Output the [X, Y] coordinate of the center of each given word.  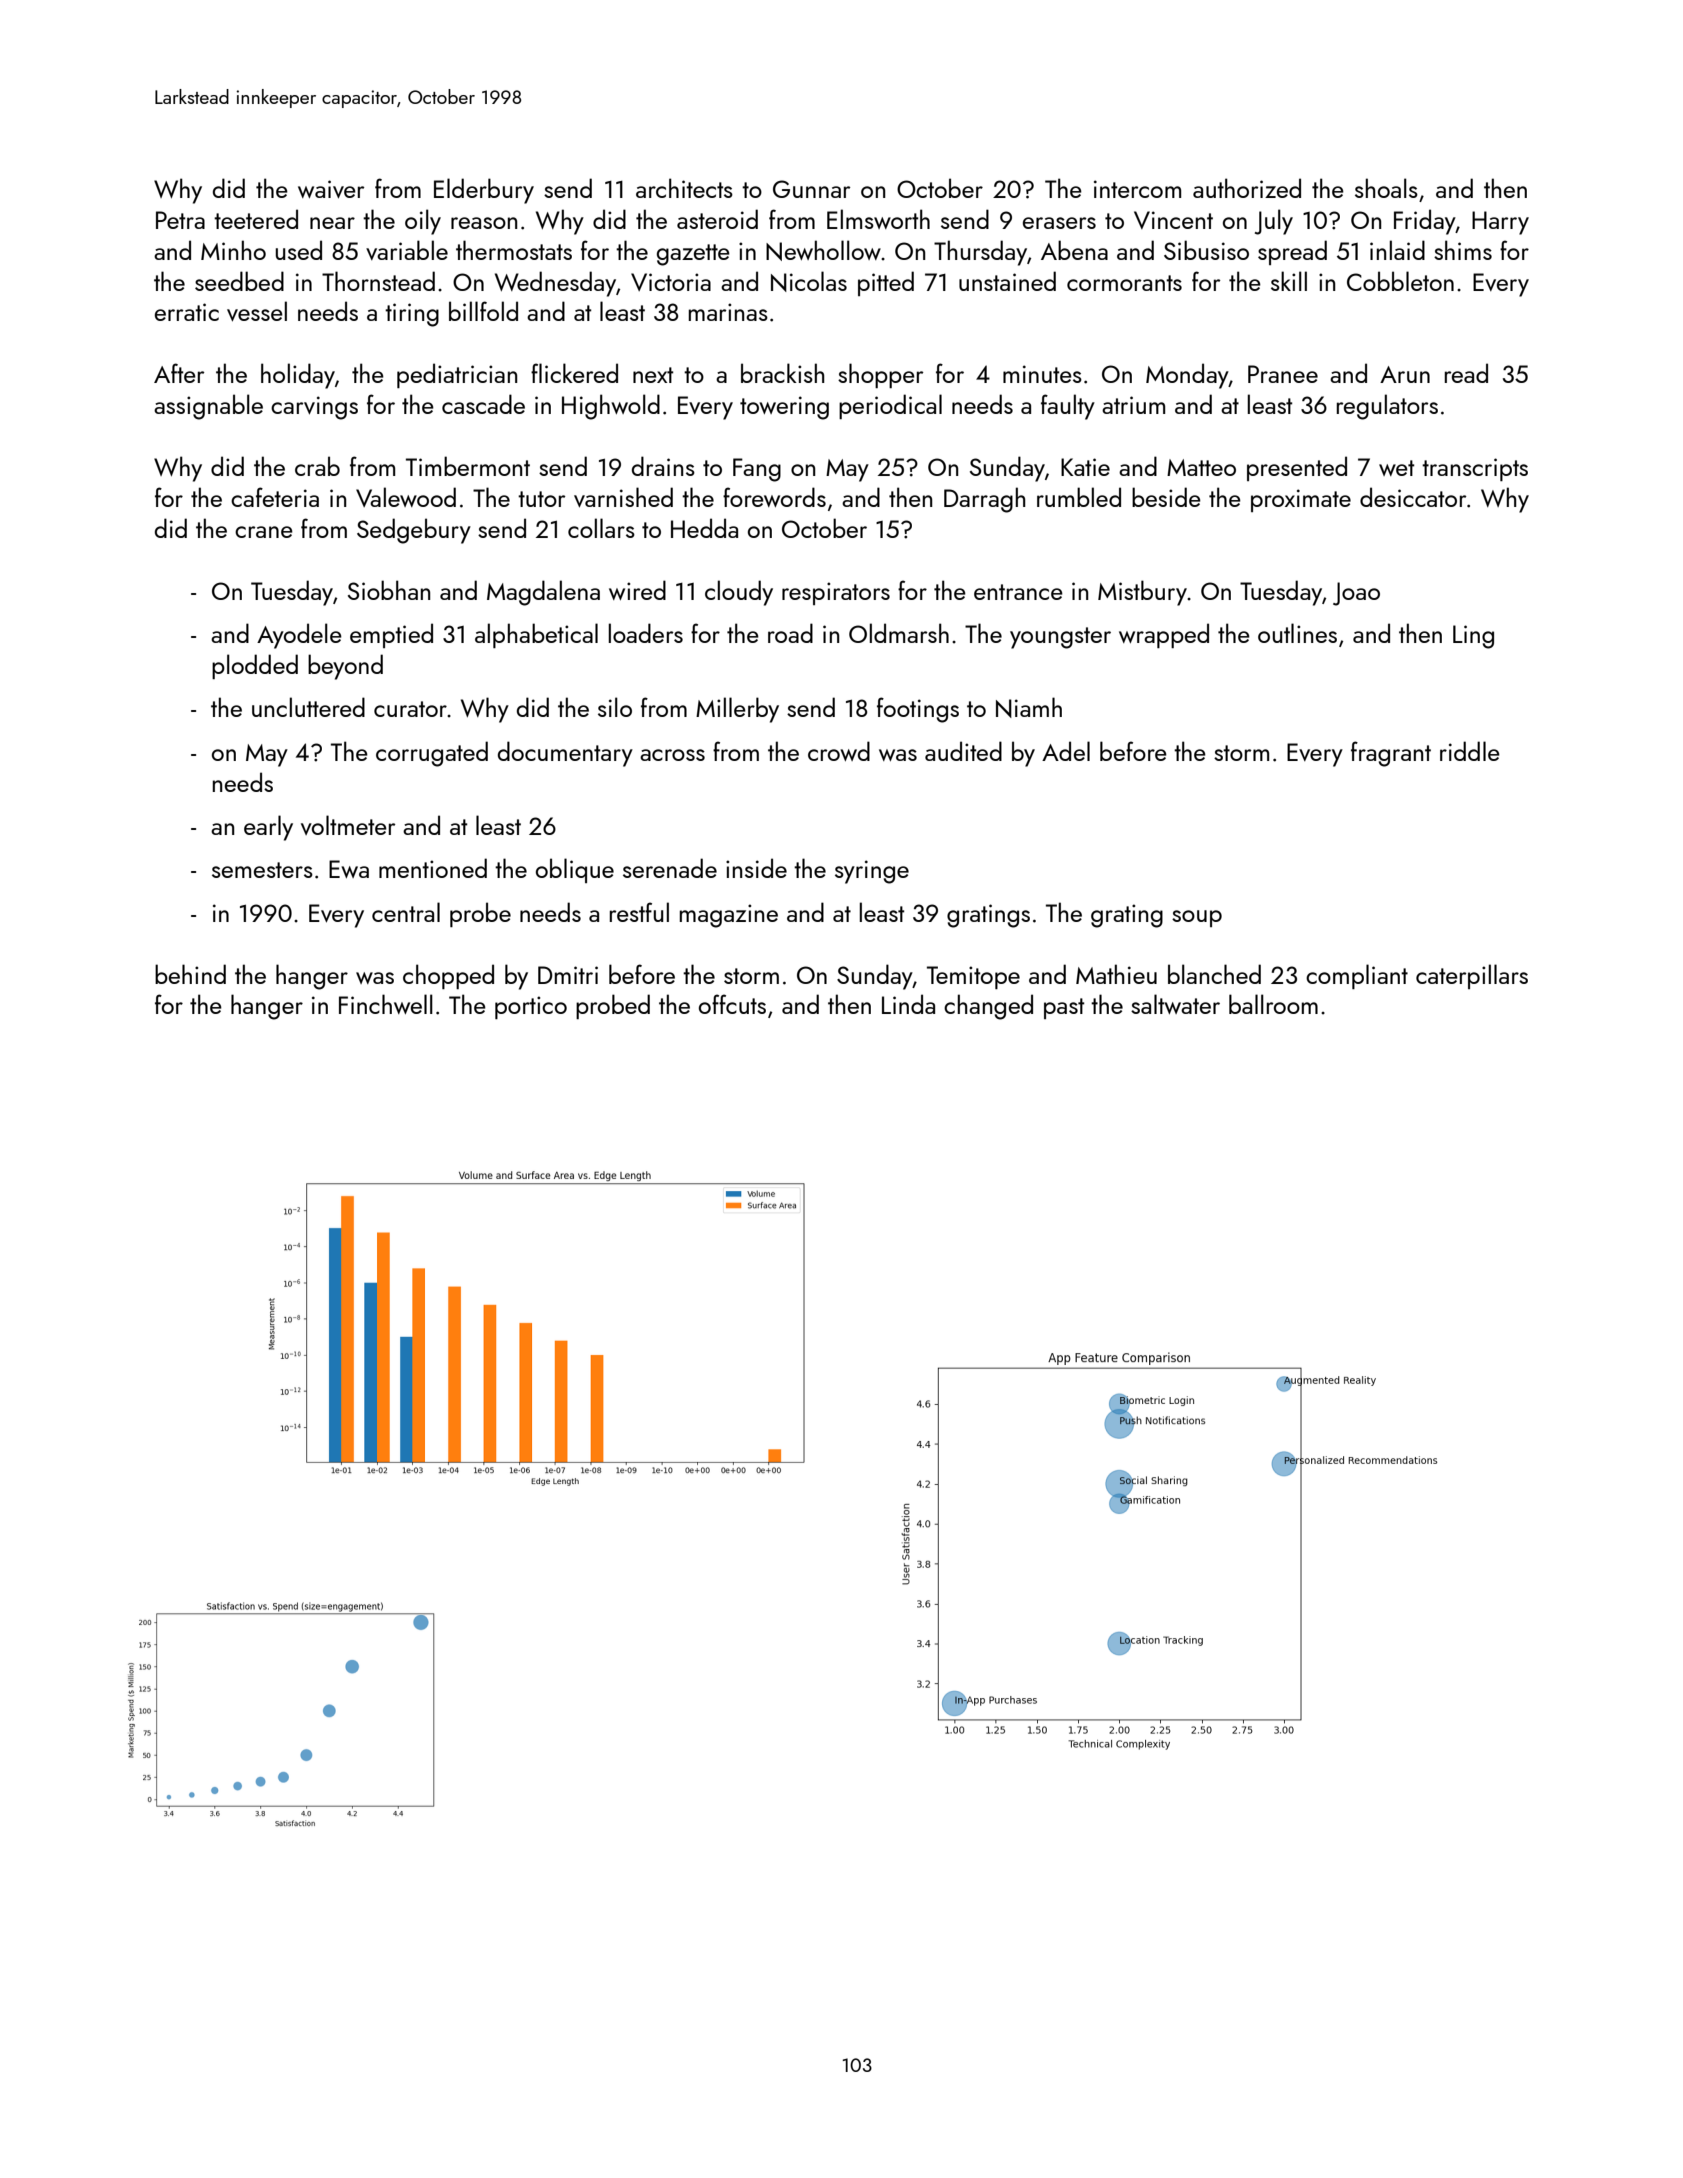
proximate [1301, 500]
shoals [1386, 188]
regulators [1387, 407]
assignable [208, 407]
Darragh [984, 500]
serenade [670, 868]
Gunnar [811, 189]
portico [531, 1007]
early [268, 828]
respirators [836, 593]
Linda [908, 1004]
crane [264, 532]
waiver [331, 189]
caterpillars [1472, 976]
